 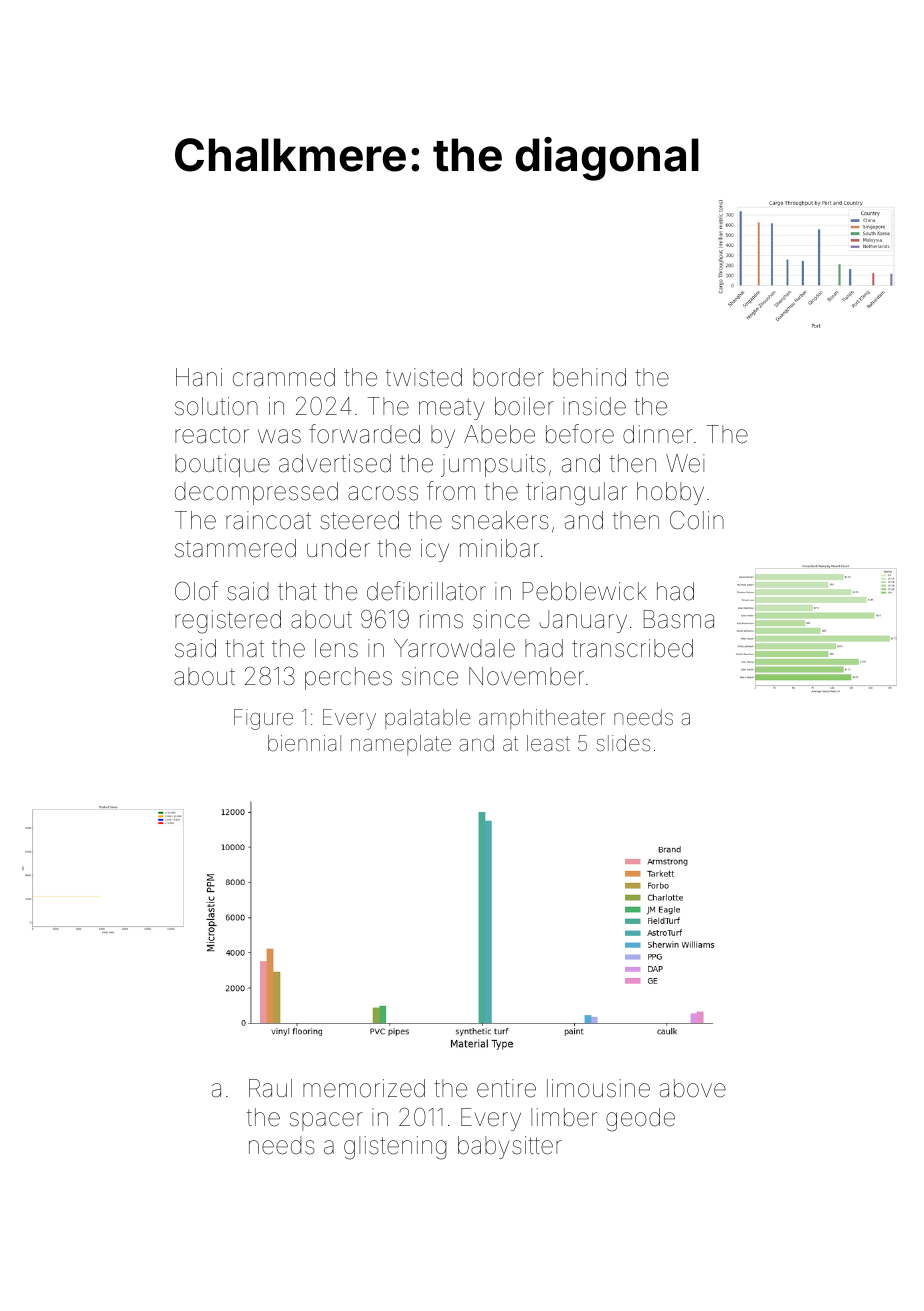 What do you see at coordinates (212, 435) in the image?
I see `reactor` at bounding box center [212, 435].
